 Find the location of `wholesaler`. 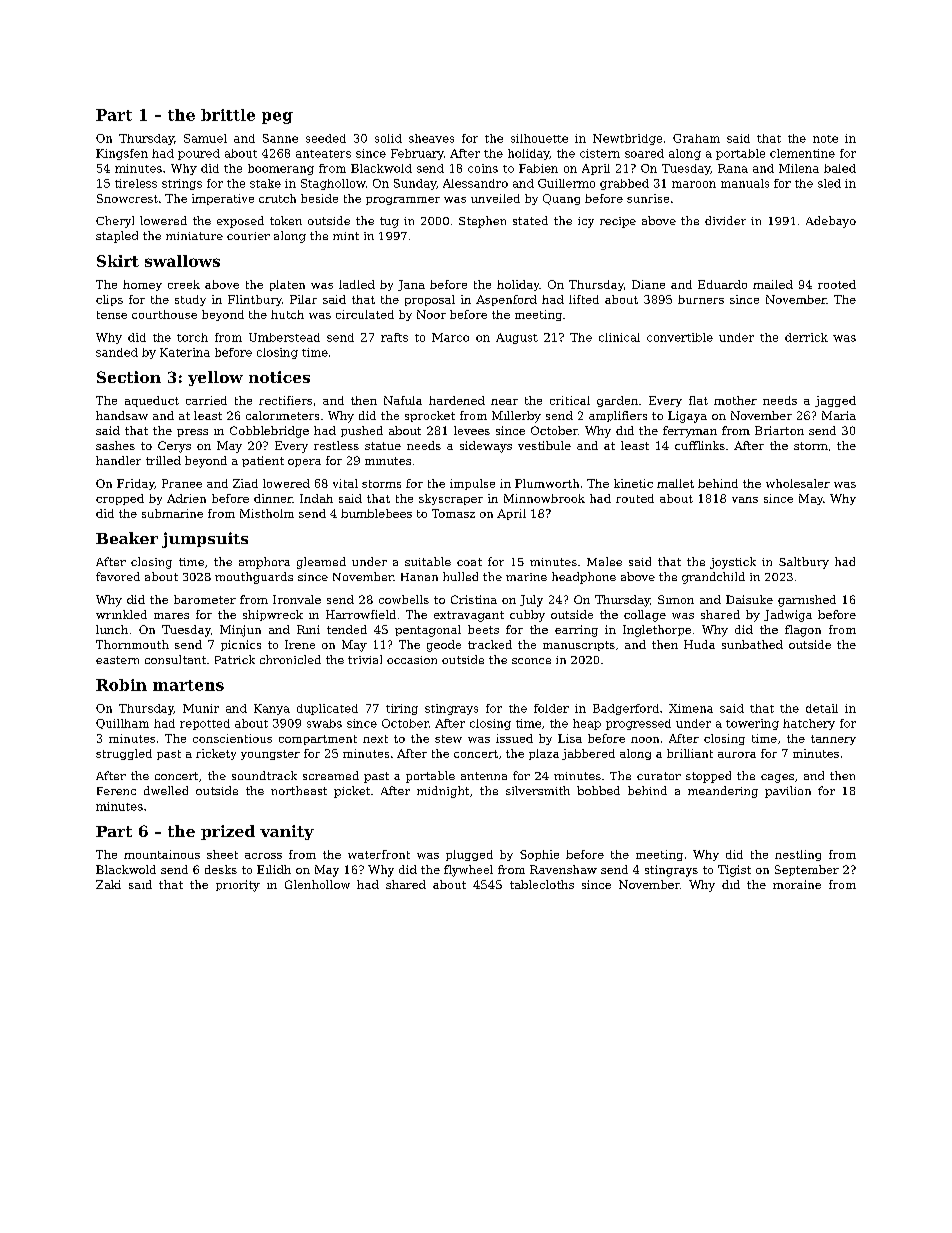

wholesaler is located at coordinates (798, 483).
